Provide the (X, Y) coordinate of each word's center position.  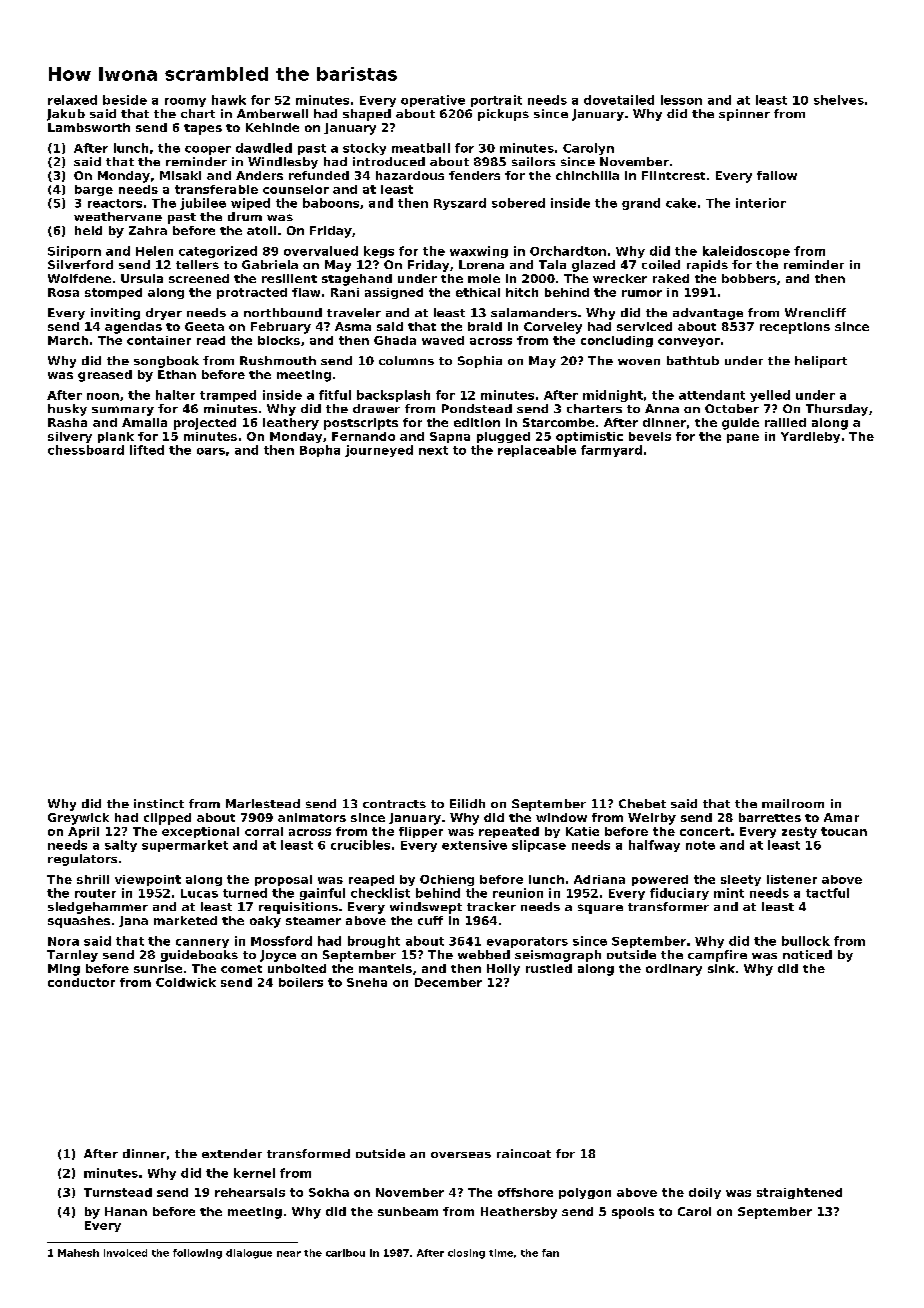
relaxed (72, 100)
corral (264, 831)
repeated (509, 832)
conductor (81, 982)
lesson (681, 100)
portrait (496, 101)
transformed (308, 1153)
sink (721, 968)
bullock (806, 941)
